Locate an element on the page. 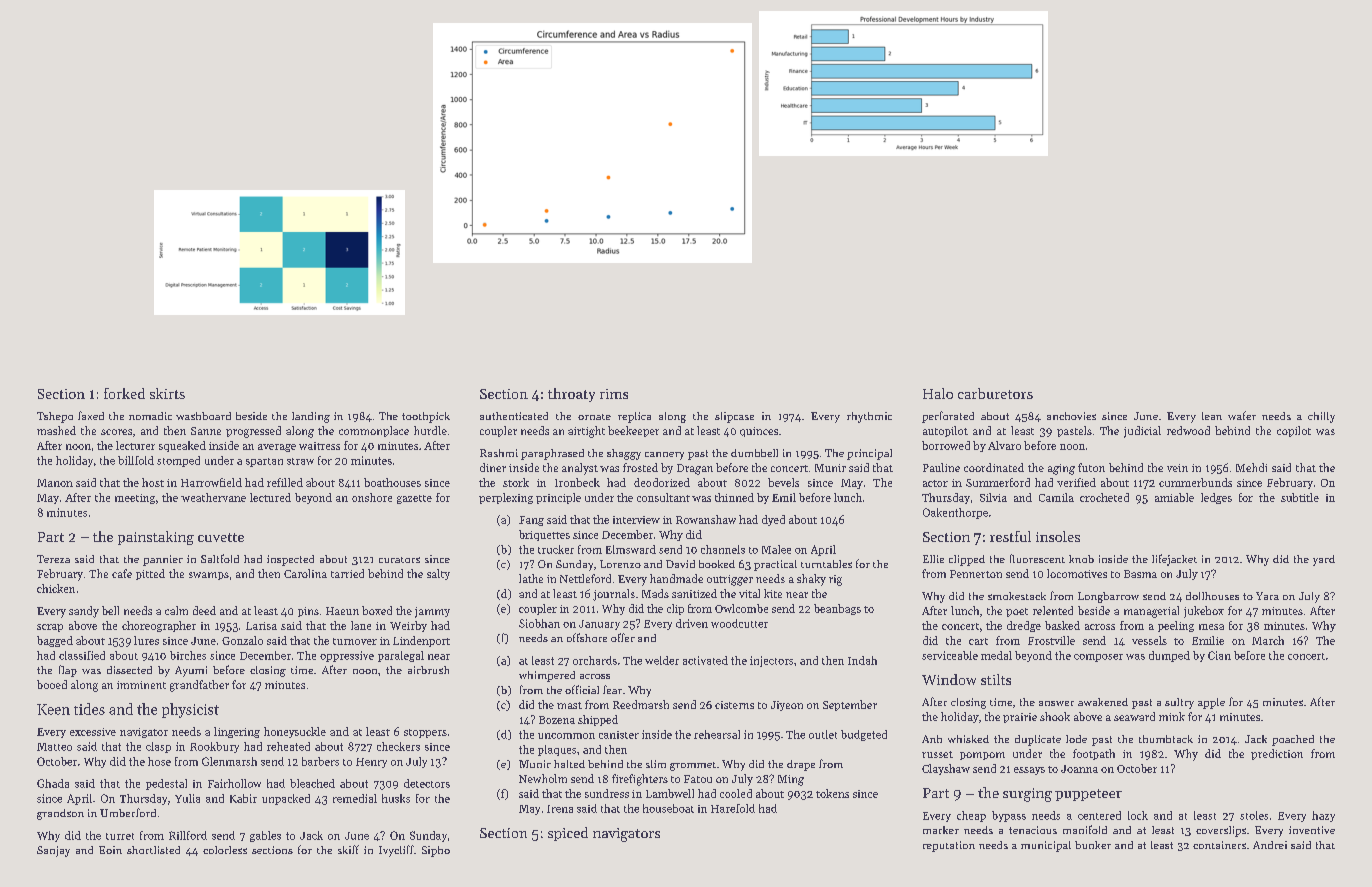 This document has width=1372, height=887. Irena is located at coordinates (560, 809).
